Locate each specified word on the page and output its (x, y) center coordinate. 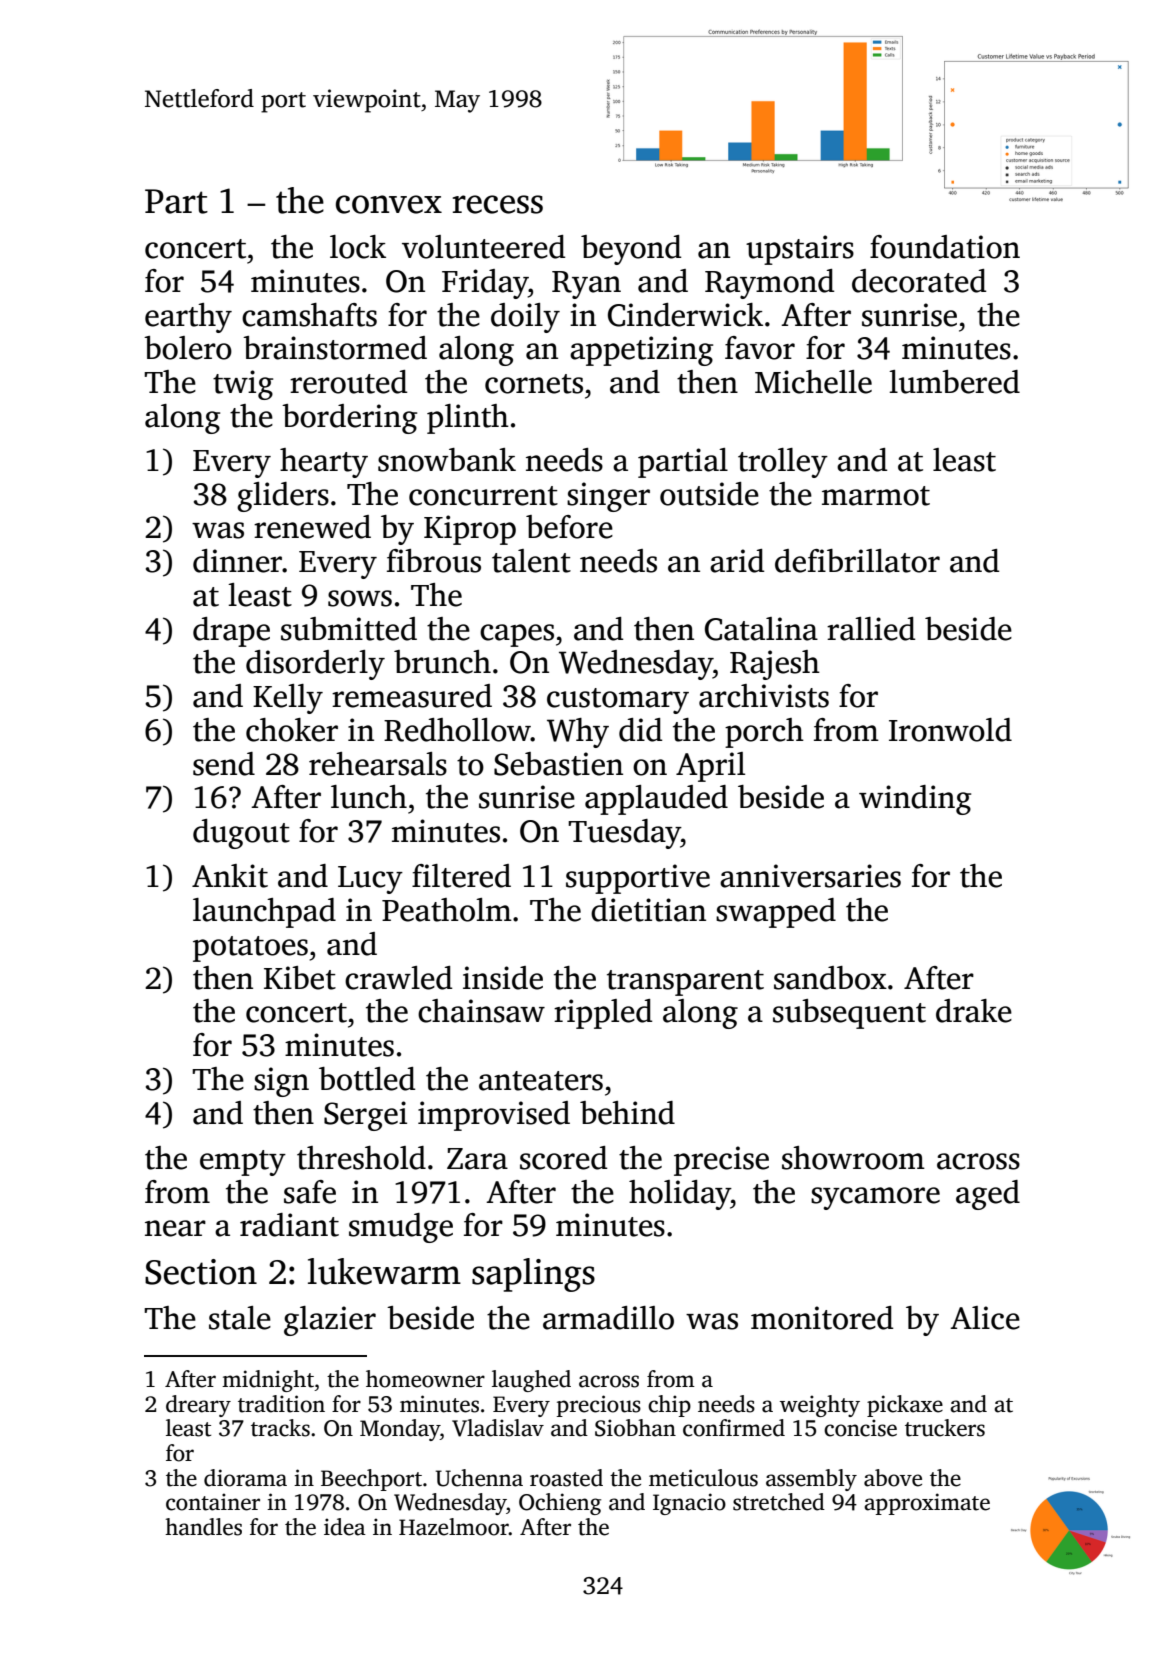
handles (203, 1527)
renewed (312, 527)
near (175, 1228)
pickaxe (905, 1406)
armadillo (608, 1318)
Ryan (586, 285)
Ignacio (689, 1504)
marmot (876, 496)
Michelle (813, 382)
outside (709, 494)
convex (389, 204)
